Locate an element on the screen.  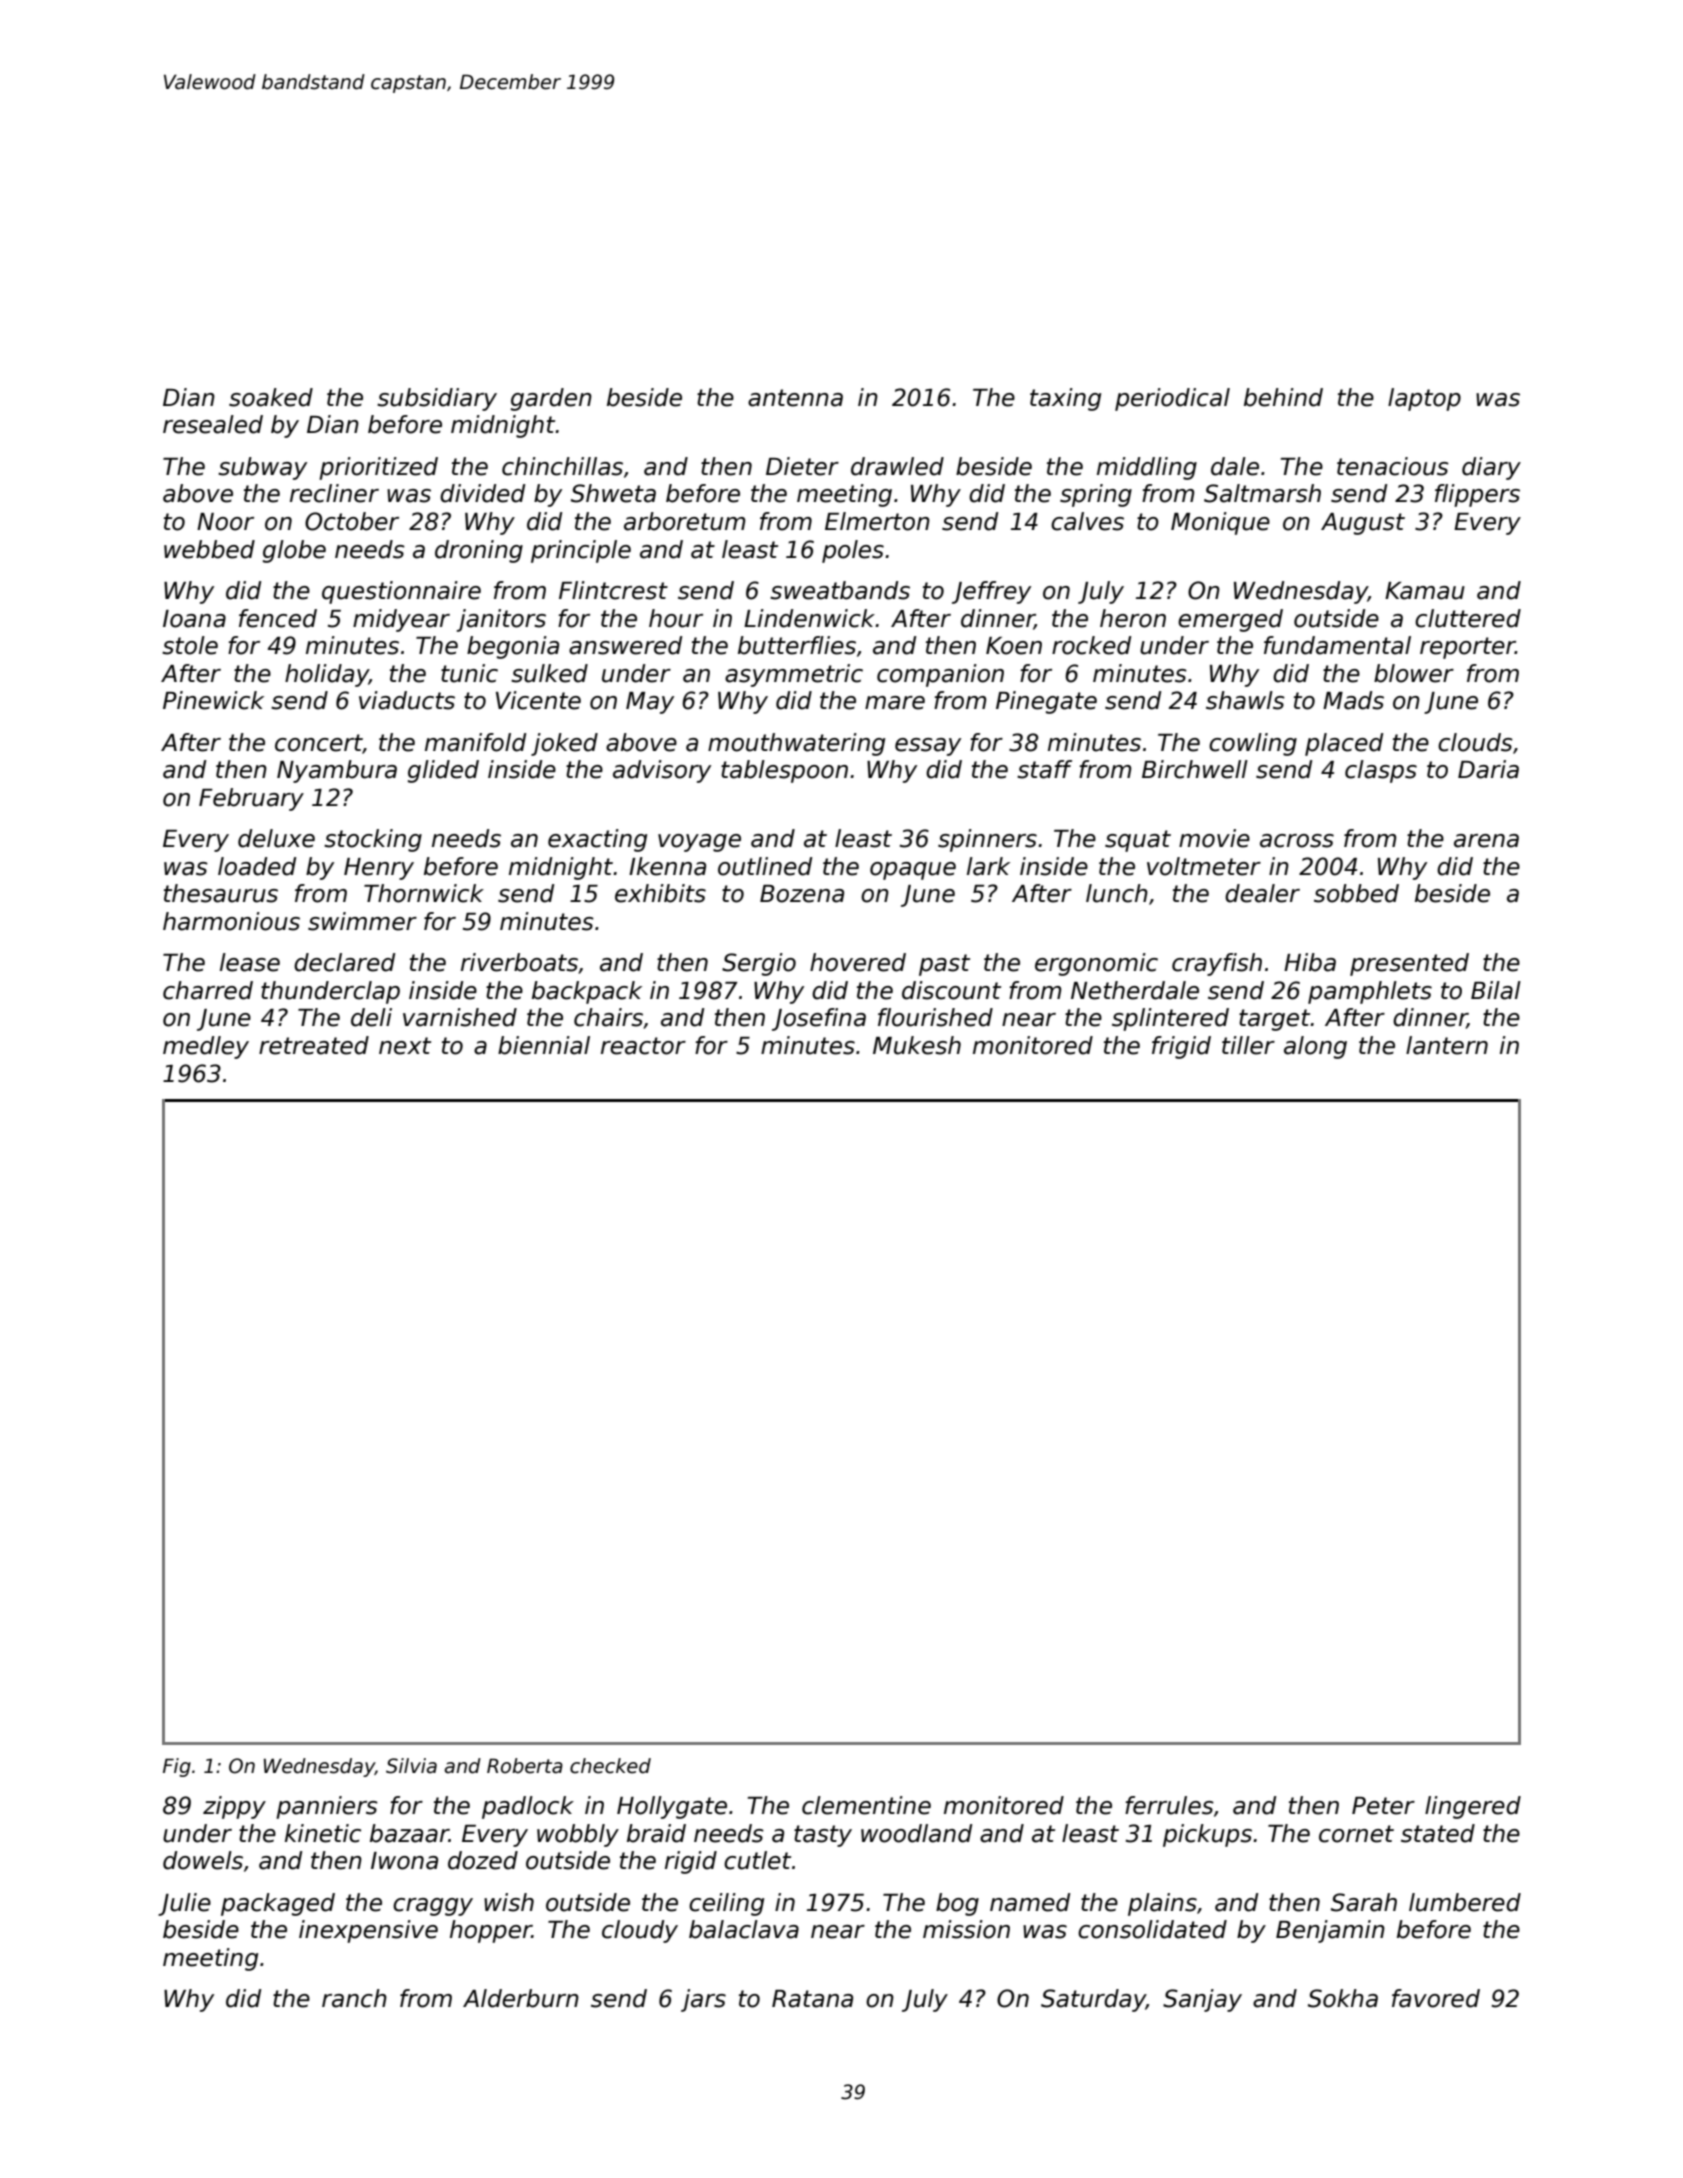
soaked is located at coordinates (271, 397).
